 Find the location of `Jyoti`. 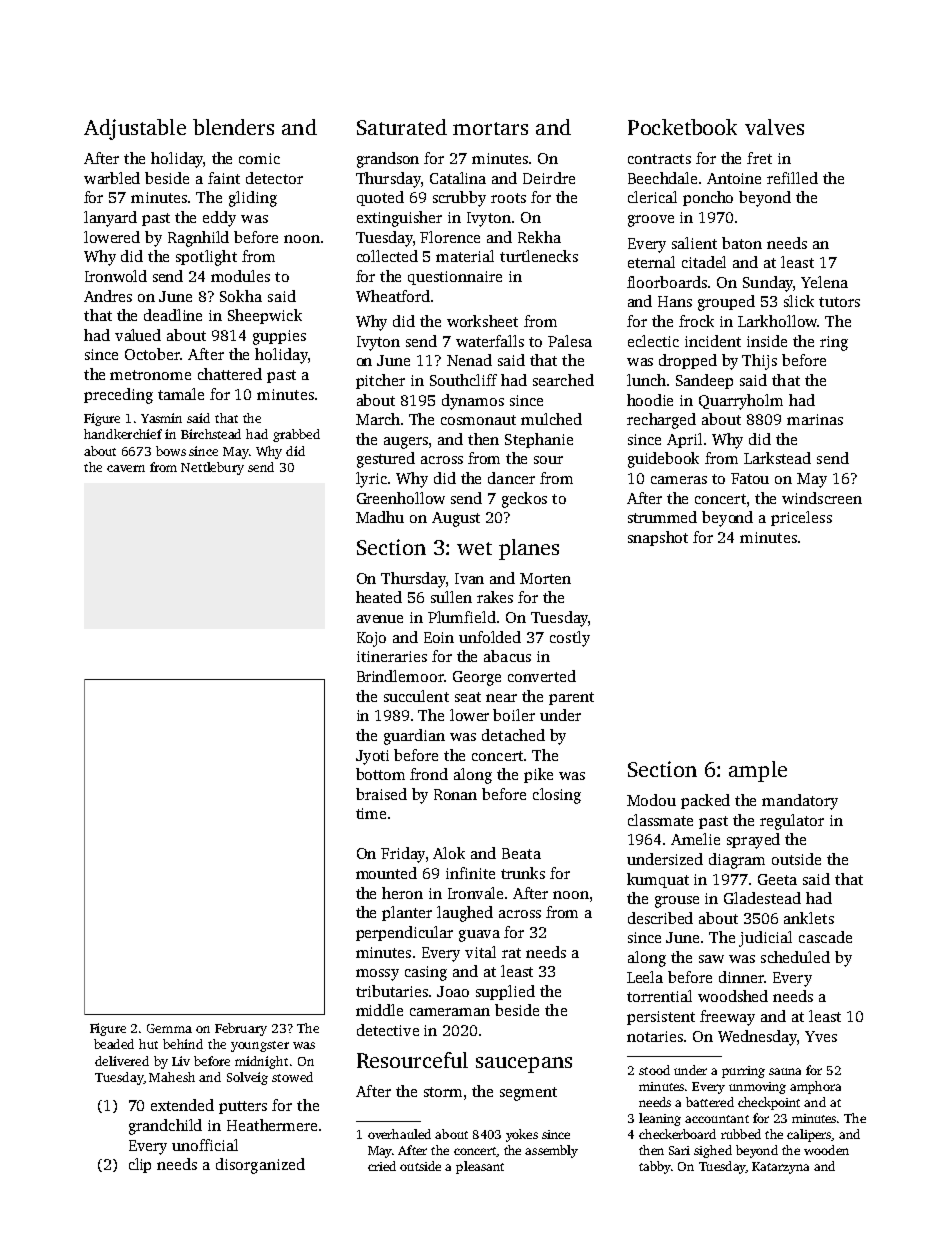

Jyoti is located at coordinates (372, 757).
